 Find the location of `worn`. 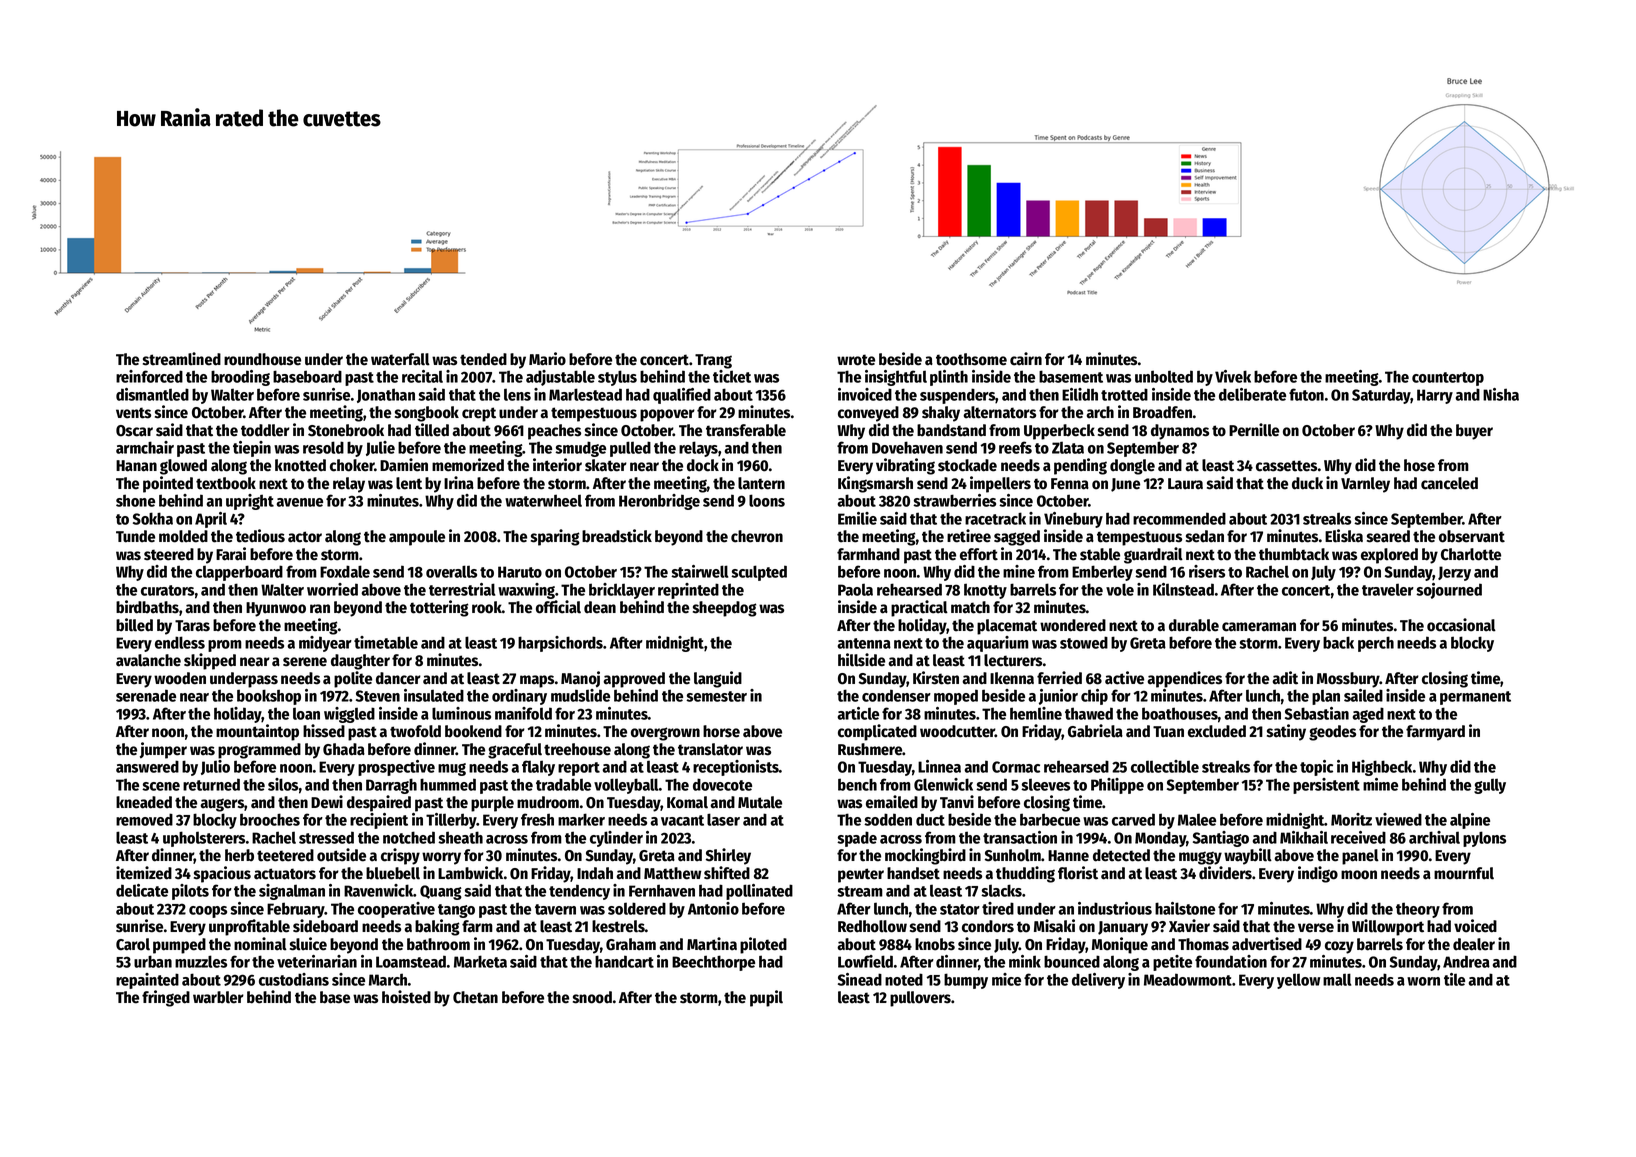

worn is located at coordinates (1423, 981).
